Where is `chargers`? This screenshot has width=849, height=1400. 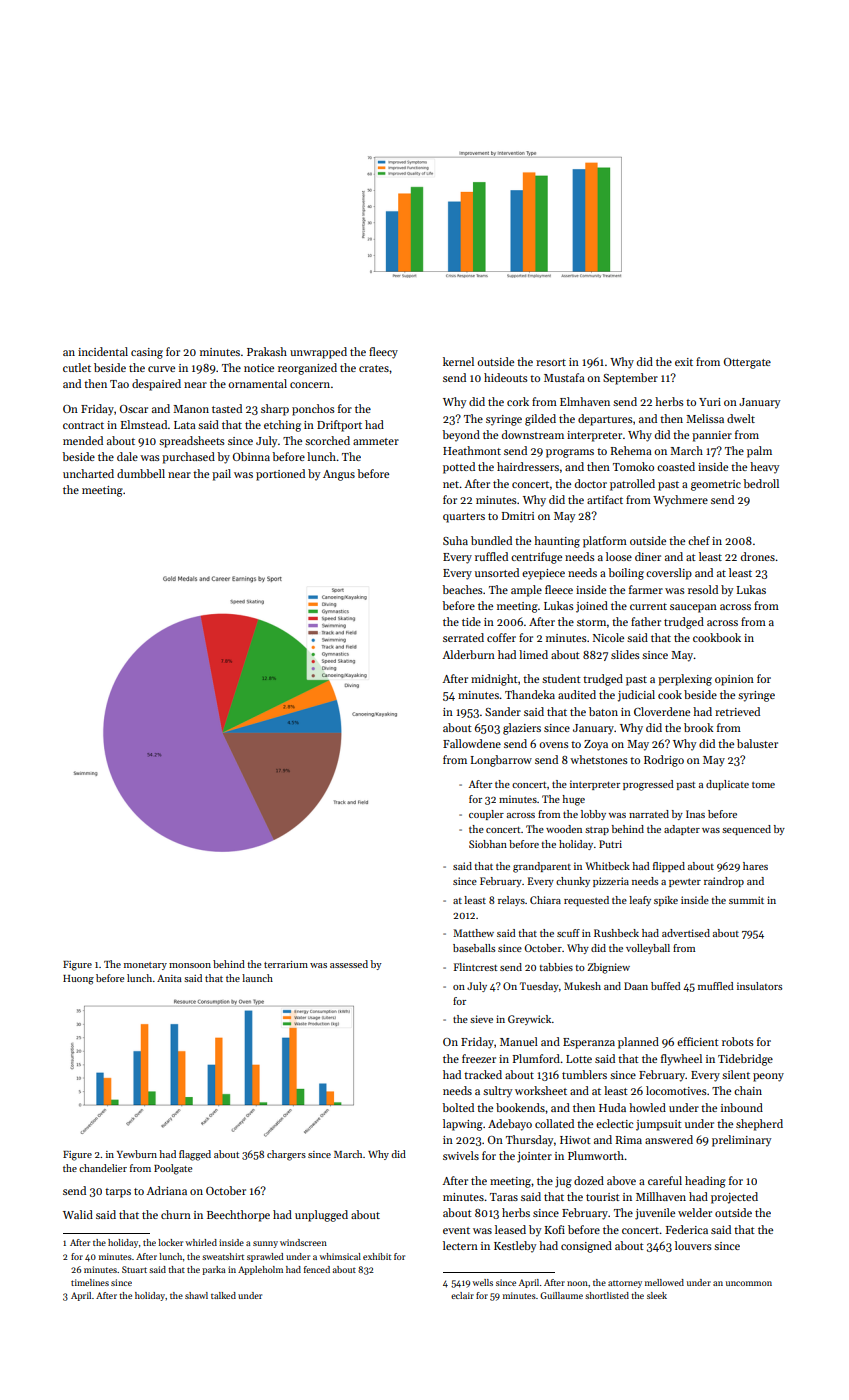 chargers is located at coordinates (286, 1155).
